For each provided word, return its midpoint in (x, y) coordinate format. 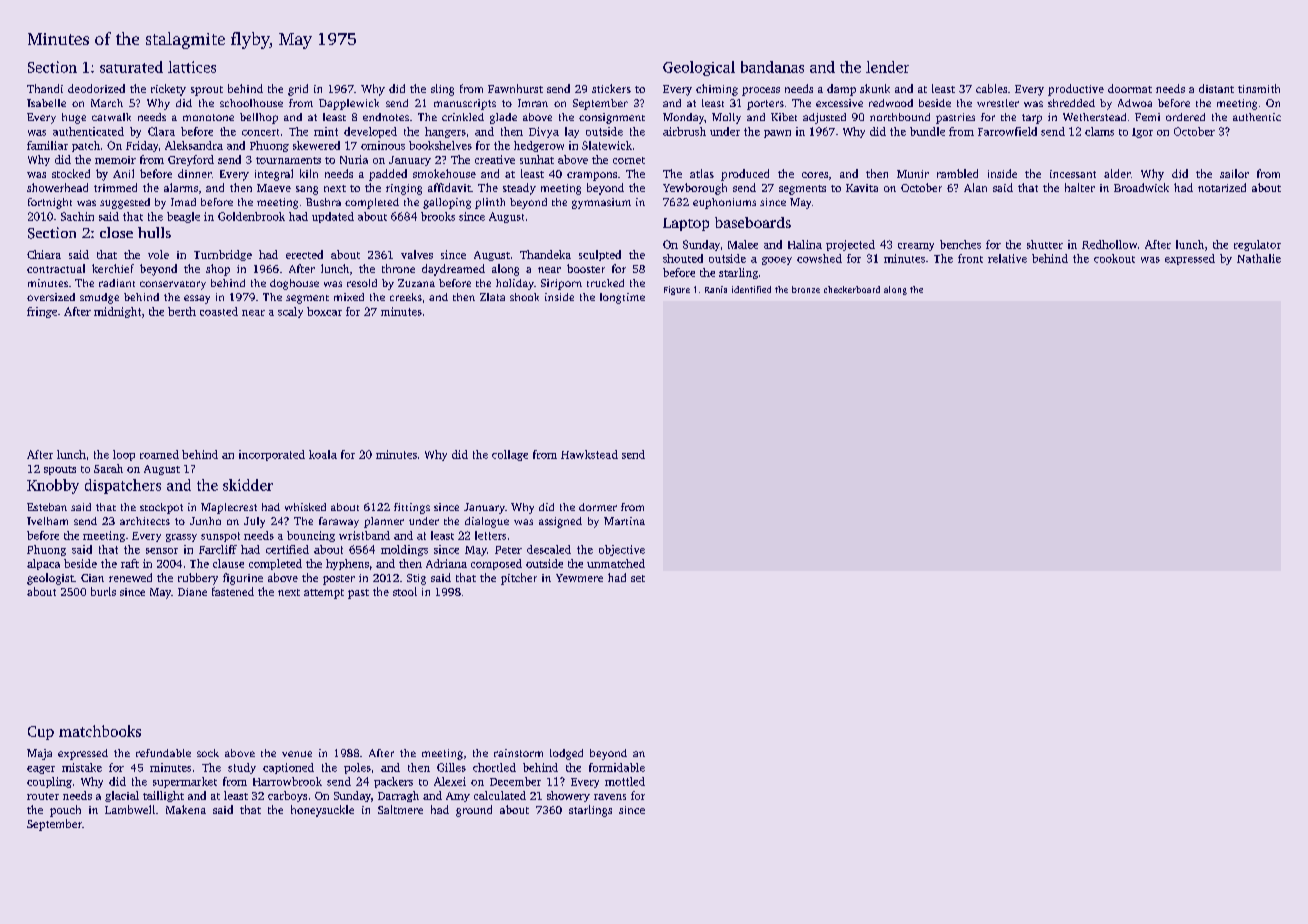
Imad (183, 202)
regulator (1257, 245)
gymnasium (601, 203)
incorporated (272, 455)
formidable (617, 767)
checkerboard (852, 289)
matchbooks (100, 731)
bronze (806, 289)
